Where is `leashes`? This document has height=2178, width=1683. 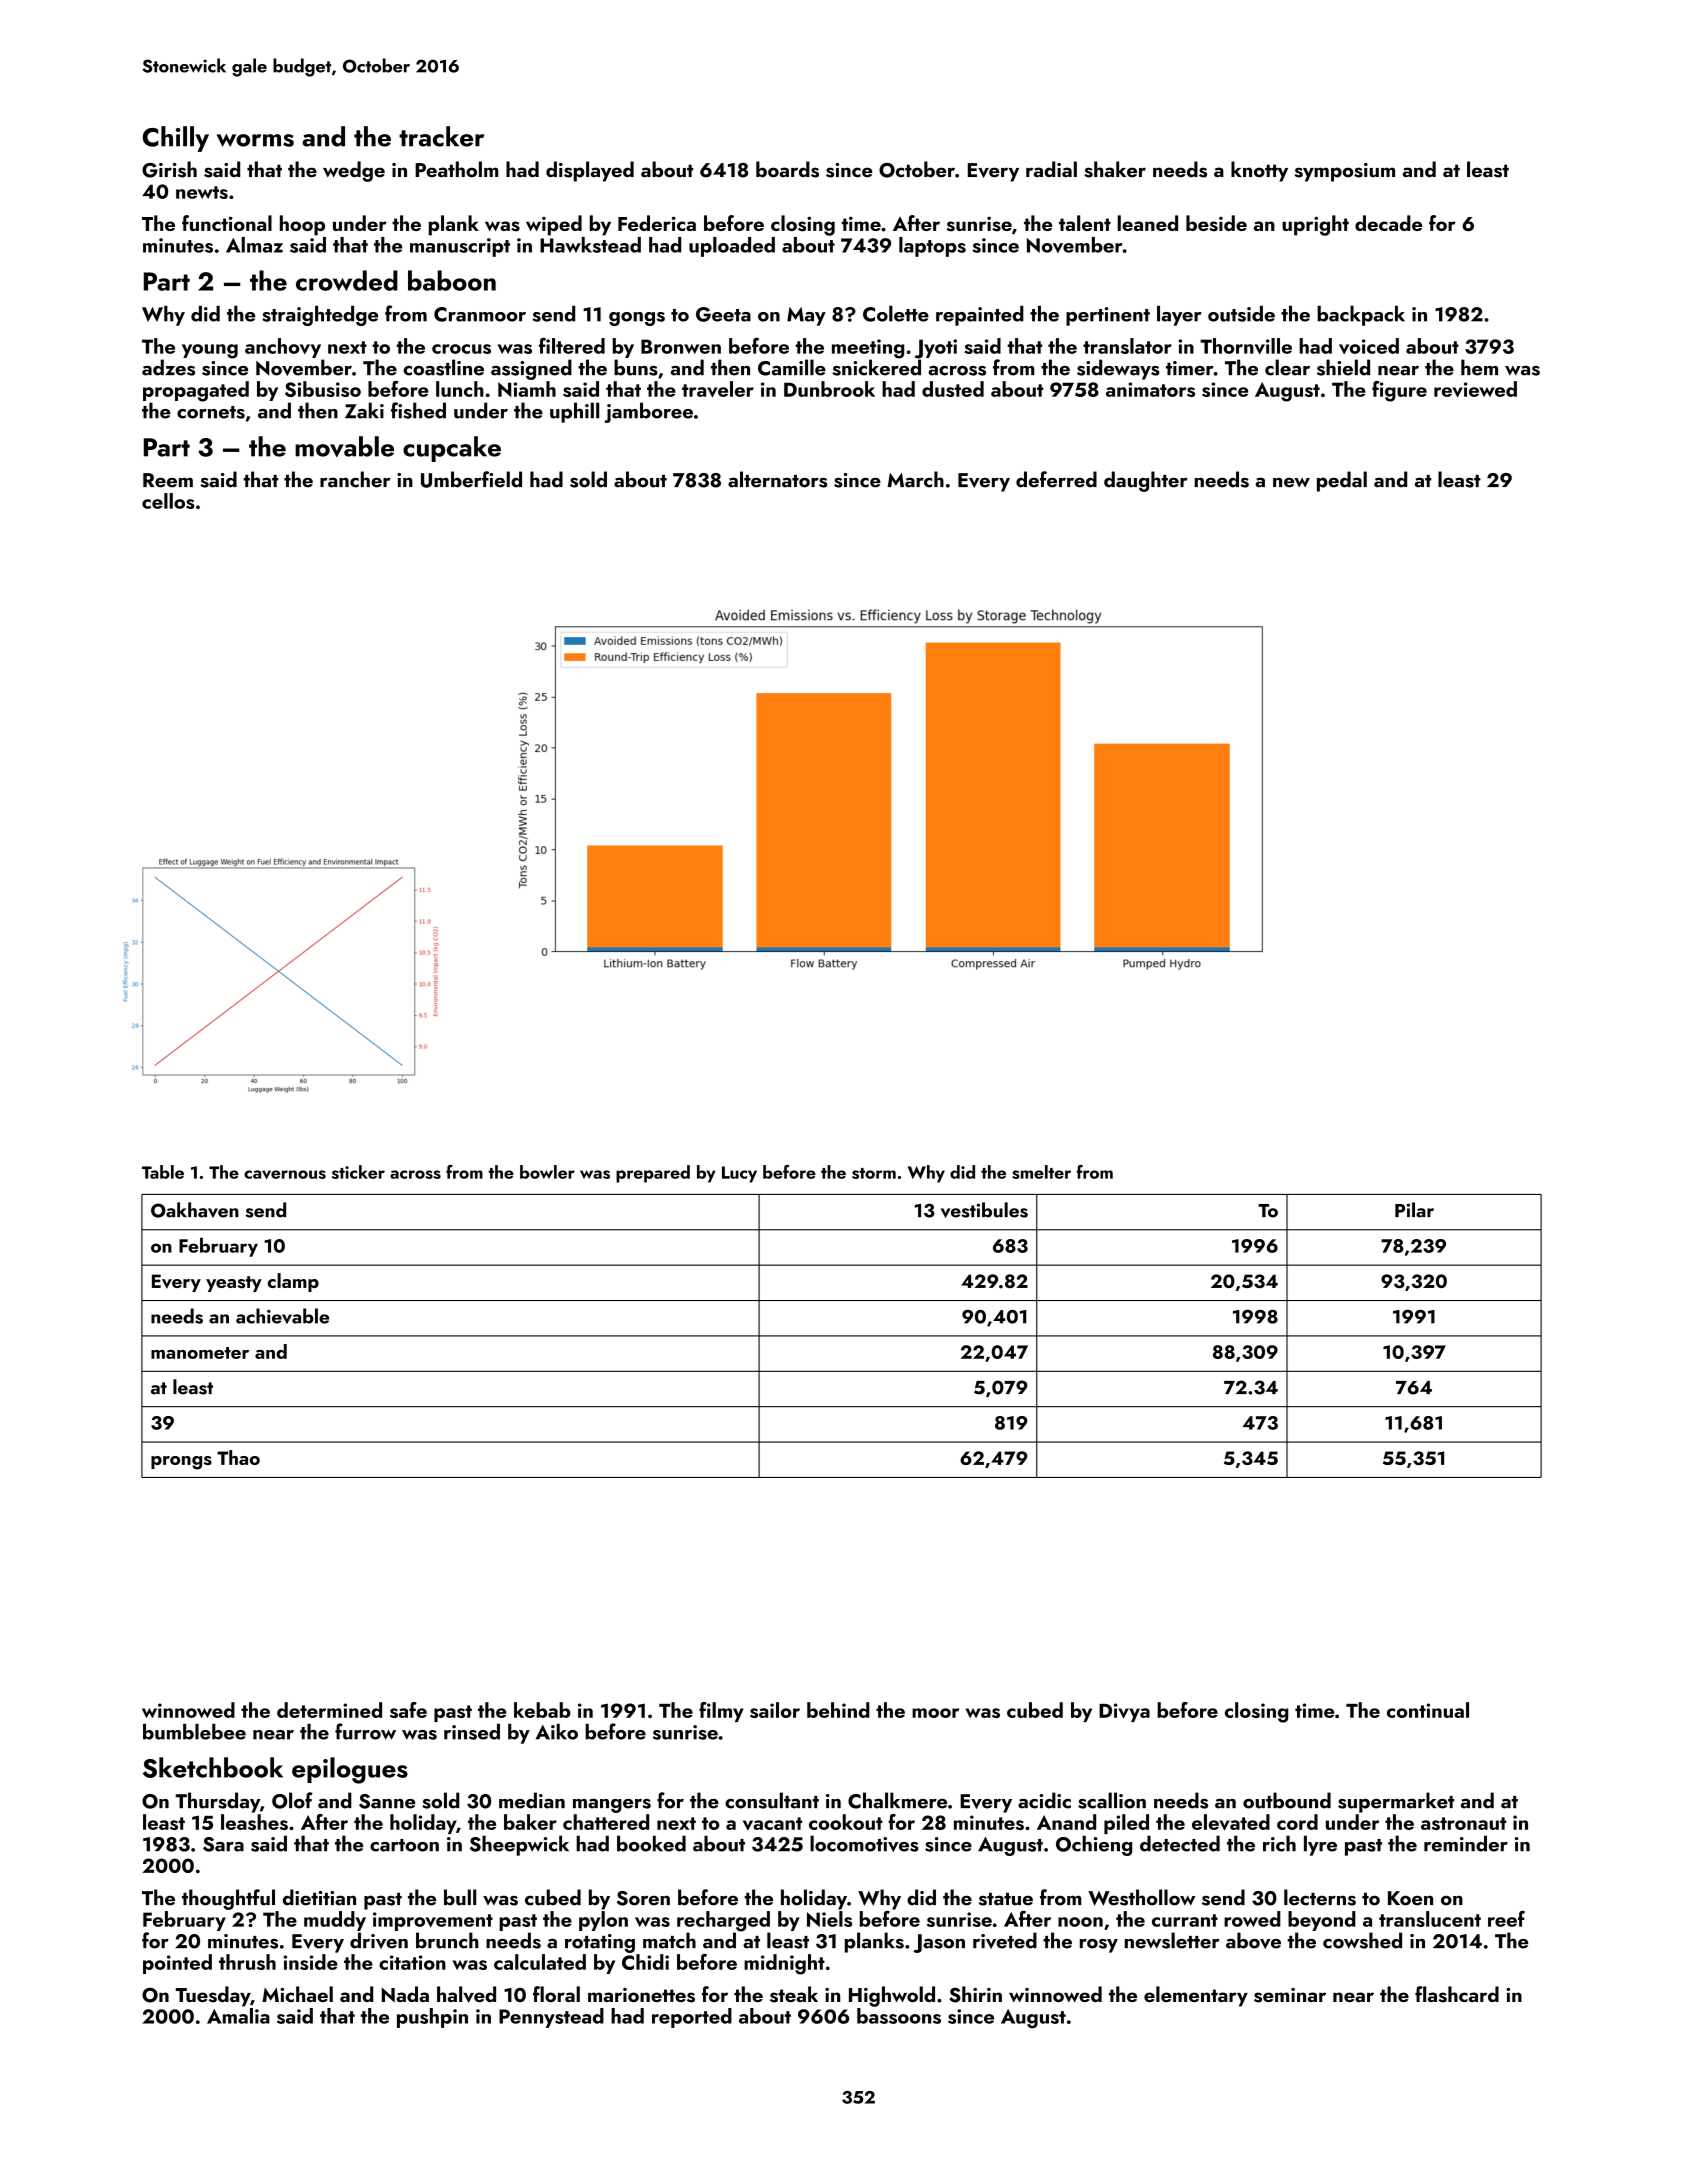
leashes is located at coordinates (254, 1822).
